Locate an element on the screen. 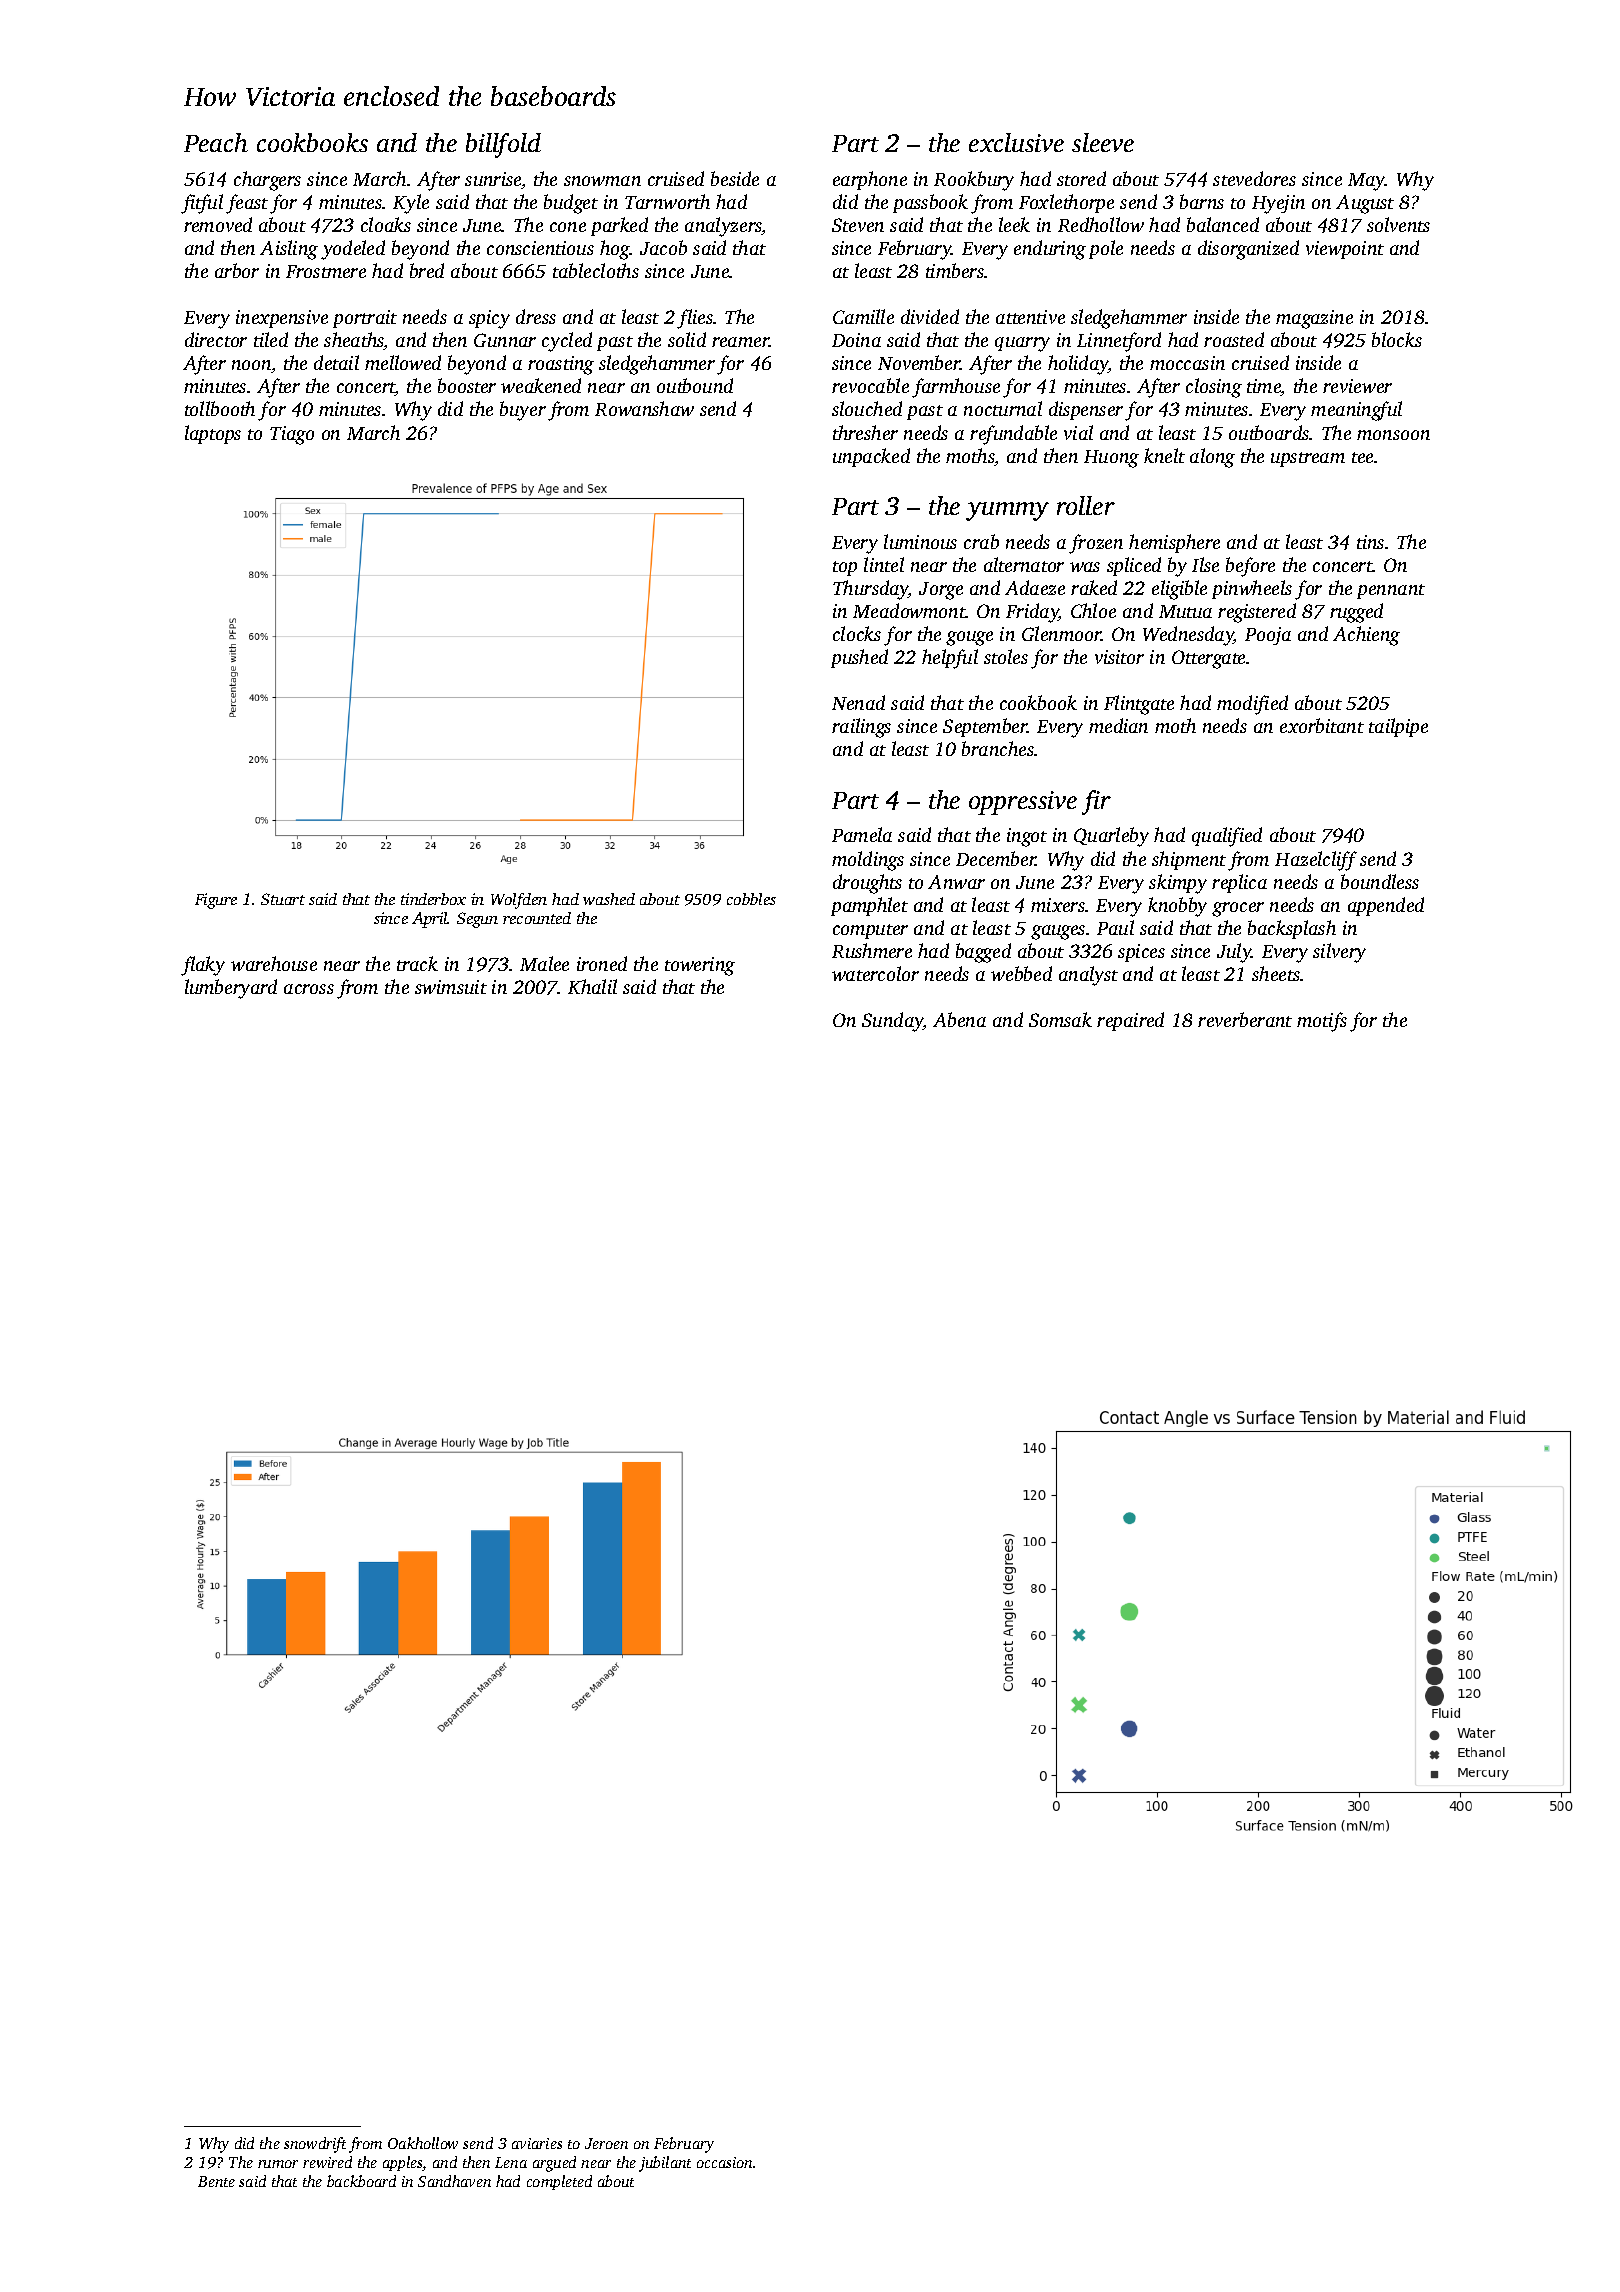 The width and height of the screenshot is (1620, 2292). jubilant is located at coordinates (665, 2164).
